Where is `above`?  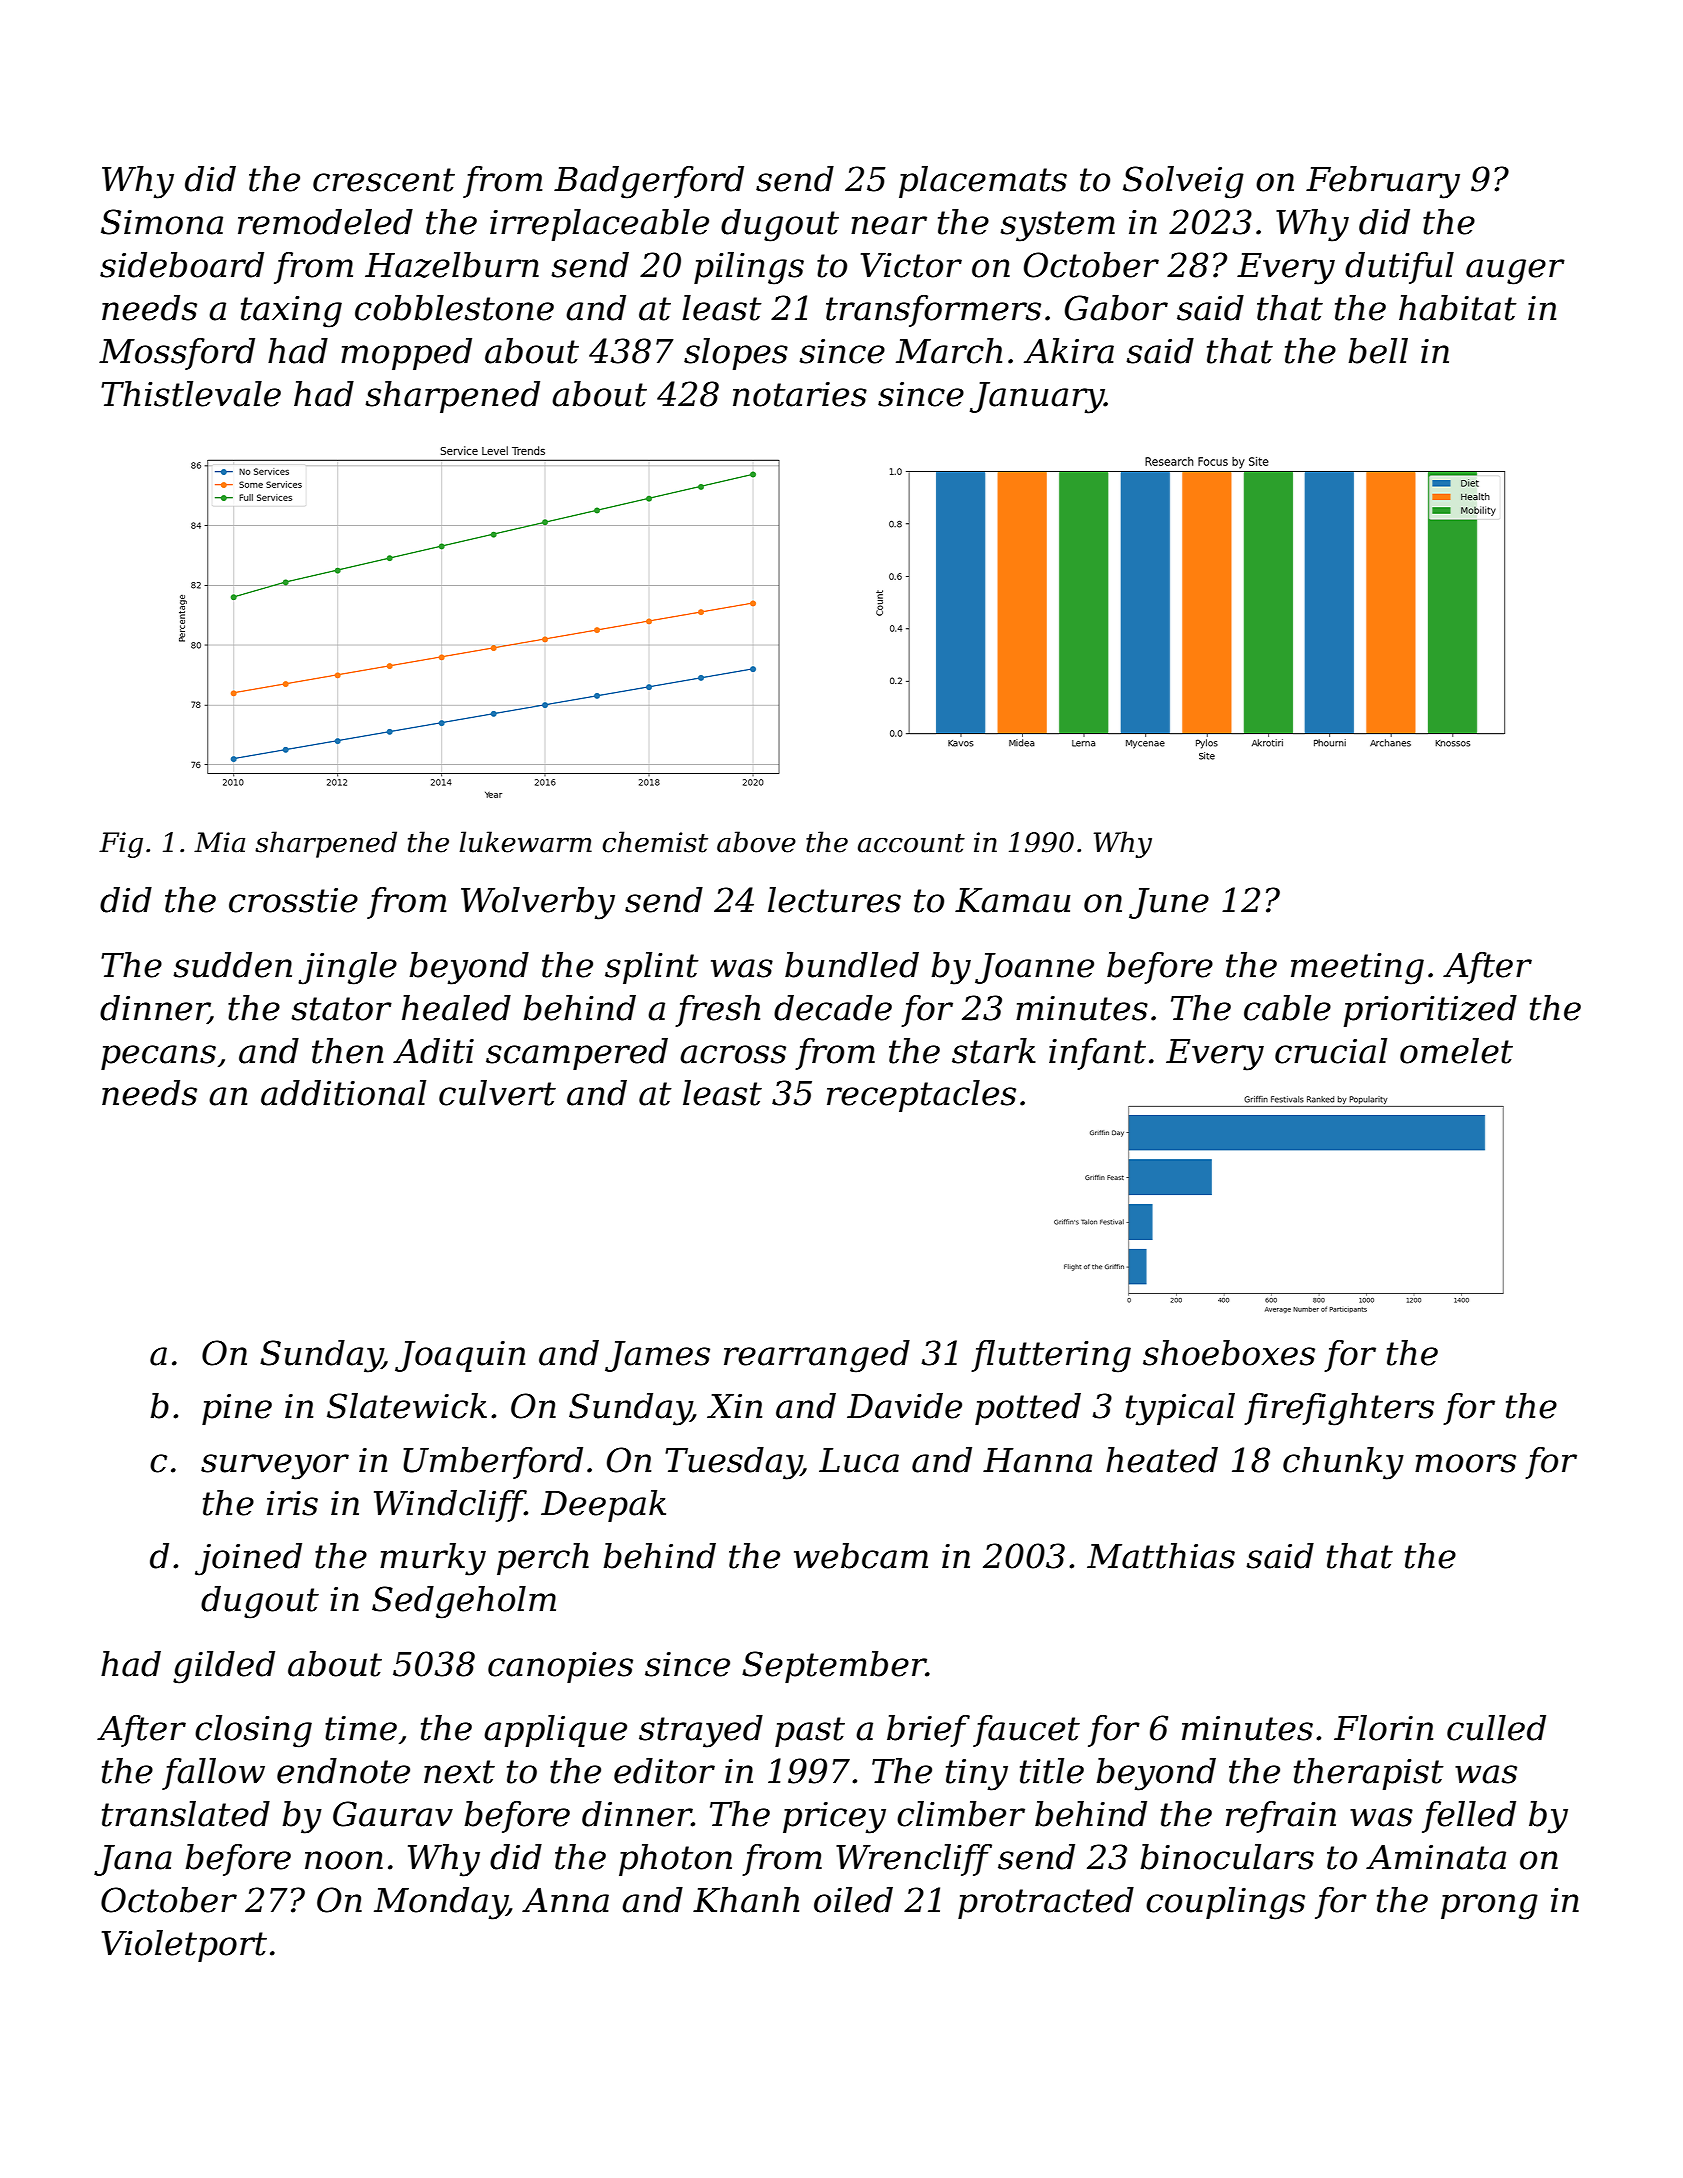 above is located at coordinates (756, 842).
